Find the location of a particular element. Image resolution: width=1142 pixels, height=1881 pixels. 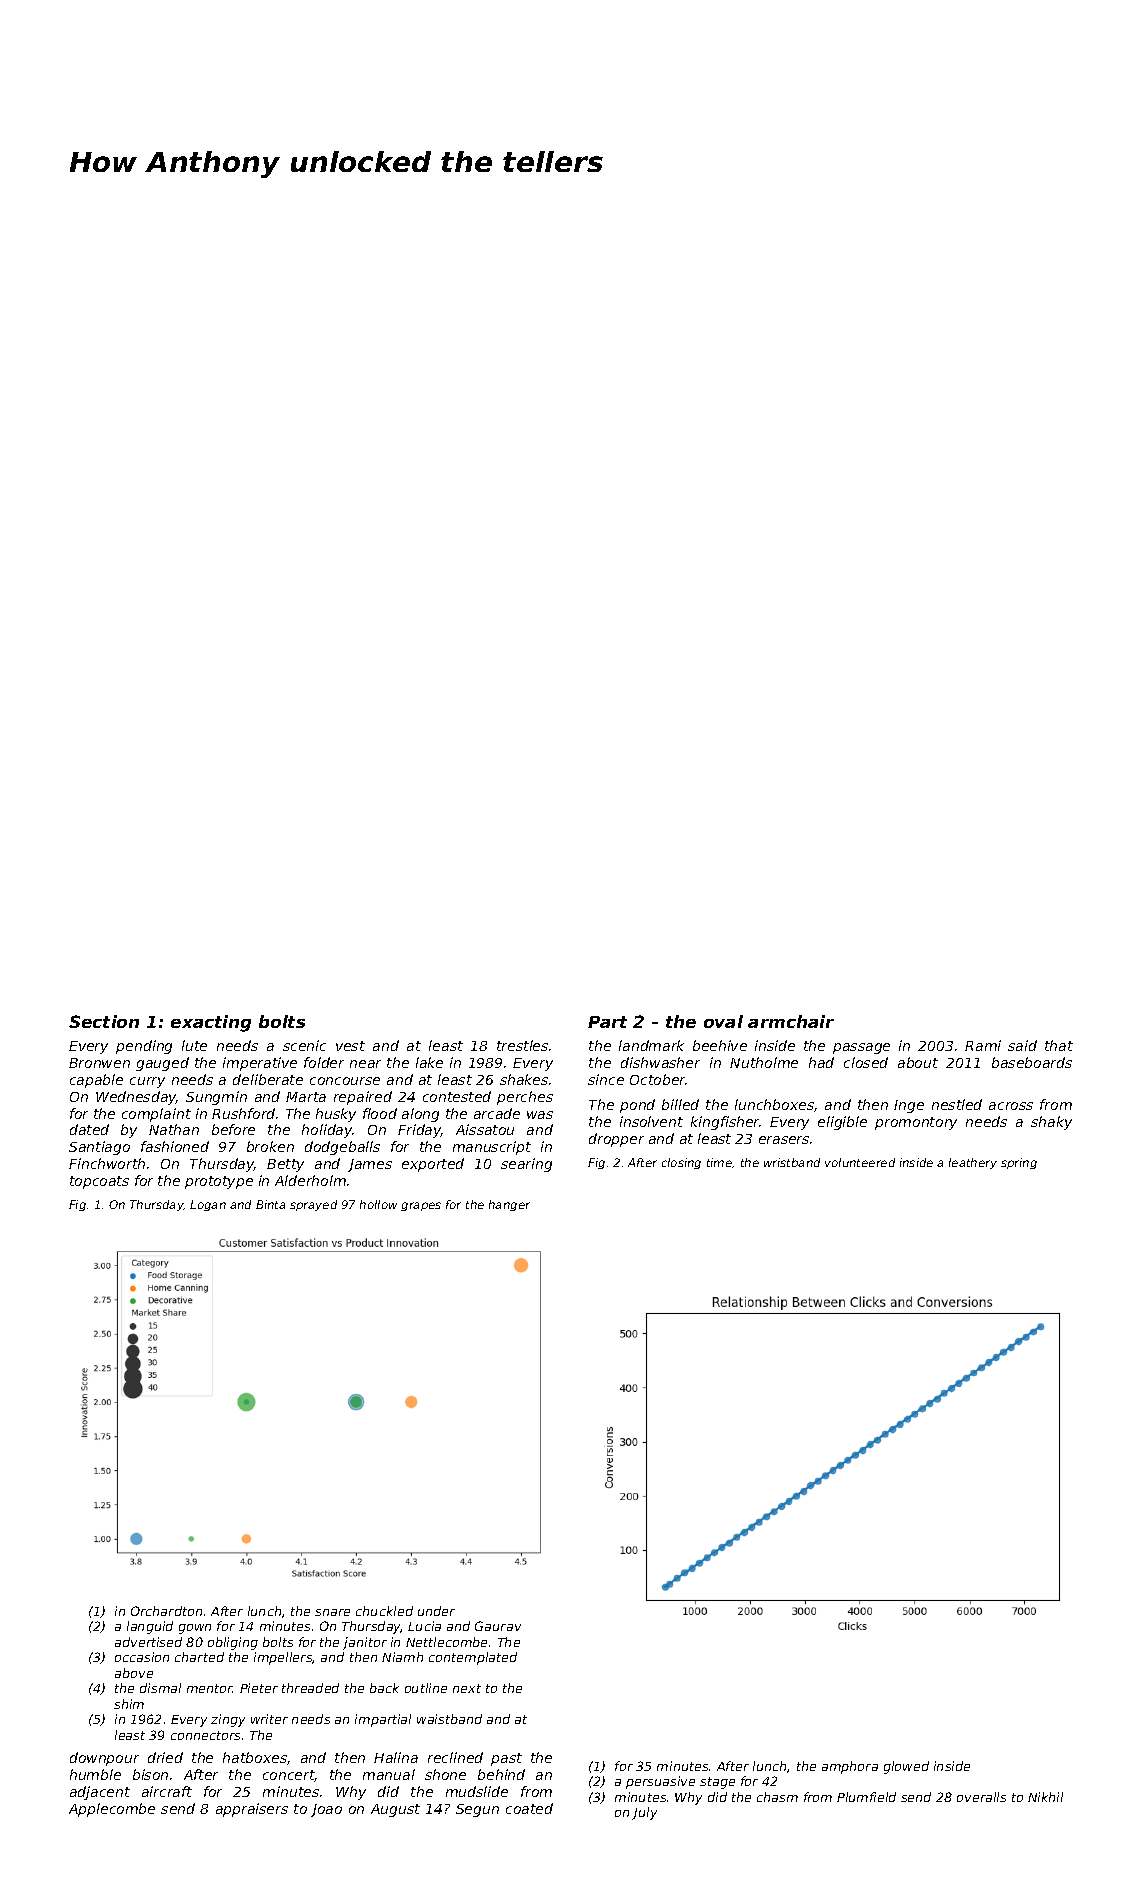

trestles is located at coordinates (522, 1045).
